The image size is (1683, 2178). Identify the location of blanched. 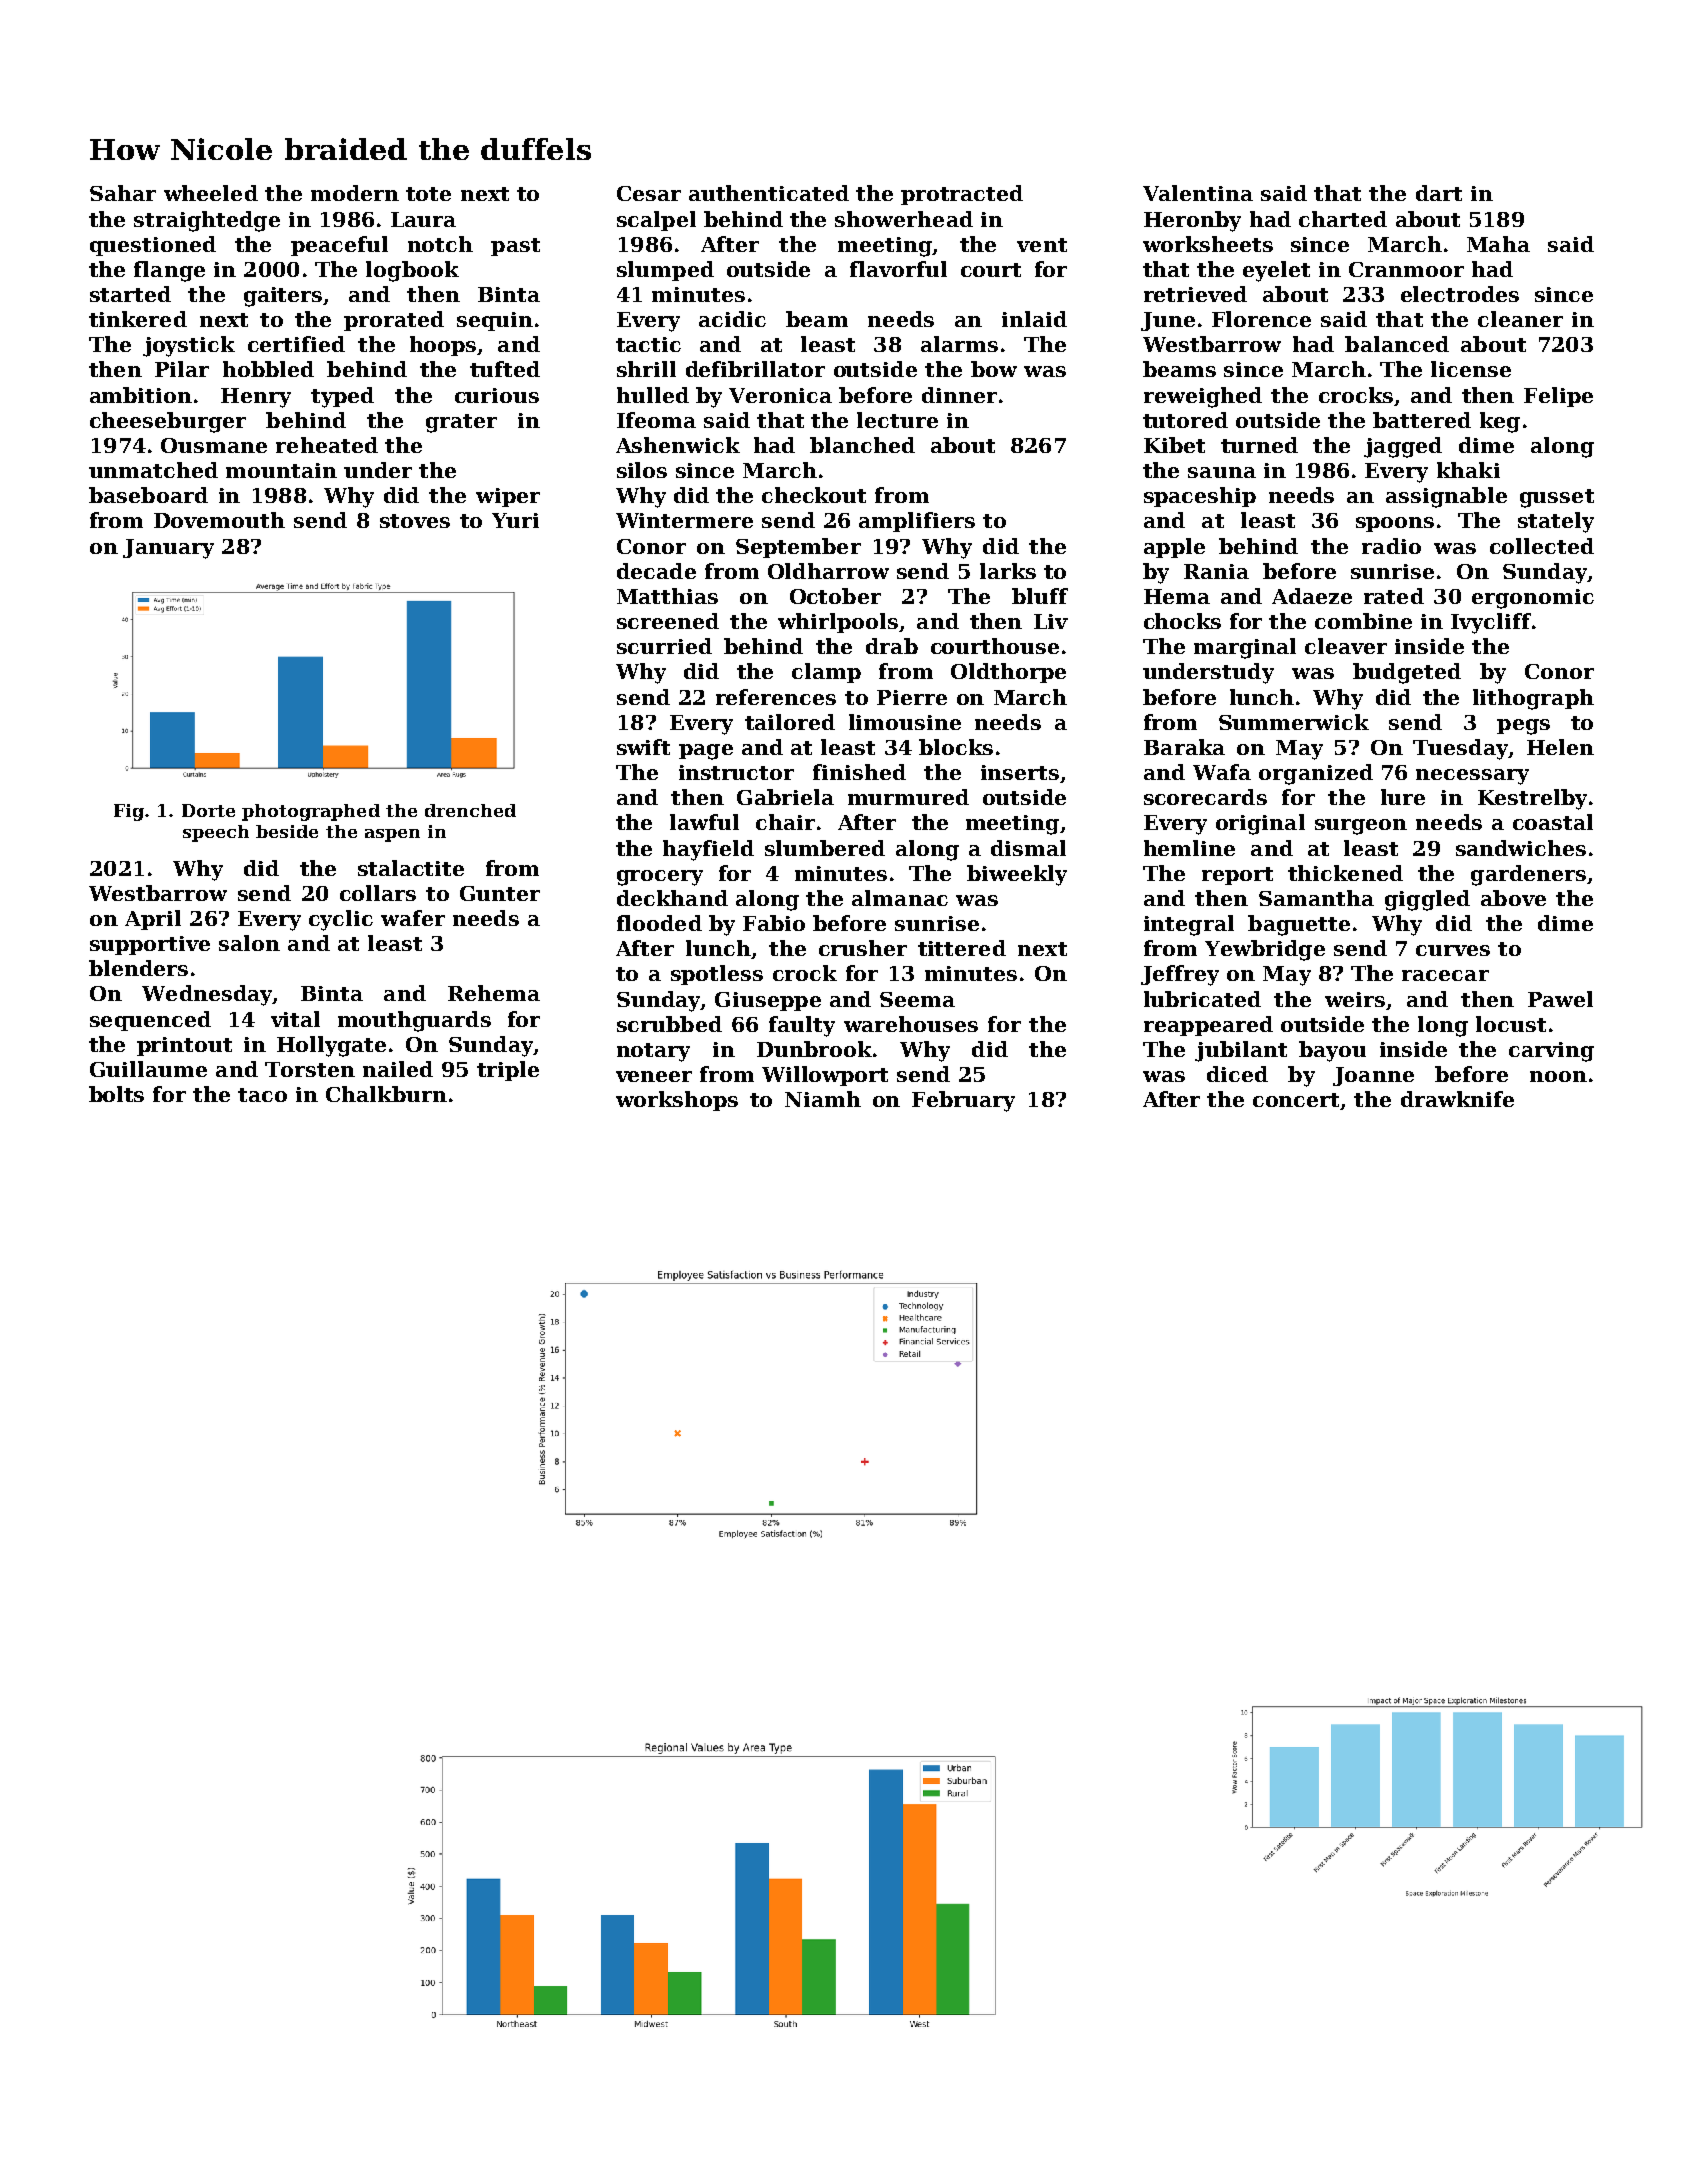
(862, 445).
